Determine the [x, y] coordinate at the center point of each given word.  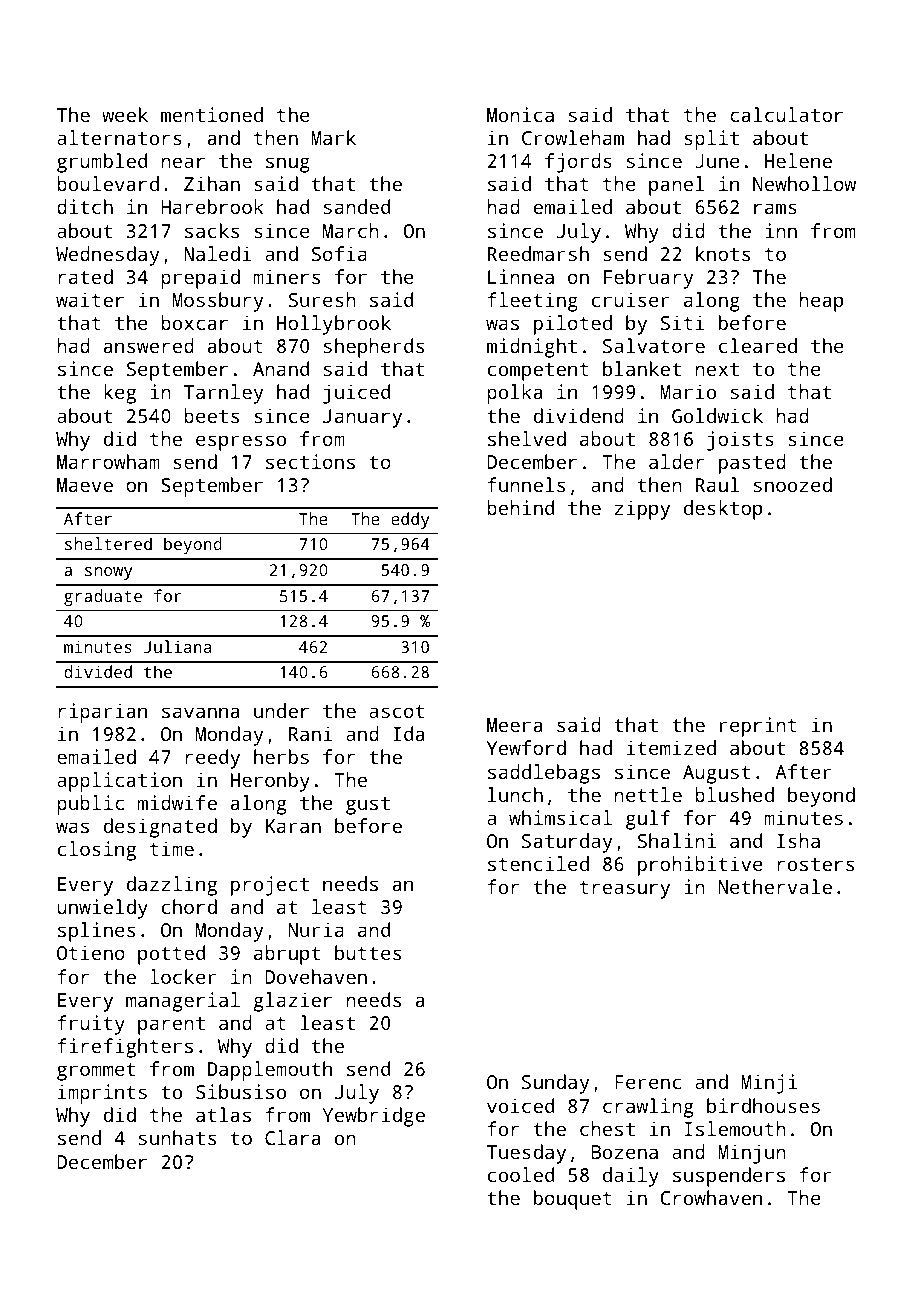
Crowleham [573, 137]
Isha [798, 840]
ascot [396, 711]
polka [514, 394]
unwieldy [102, 909]
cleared [758, 345]
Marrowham [108, 461]
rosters [815, 864]
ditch [85, 206]
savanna [200, 712]
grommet [96, 1072]
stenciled [538, 863]
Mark [333, 137]
